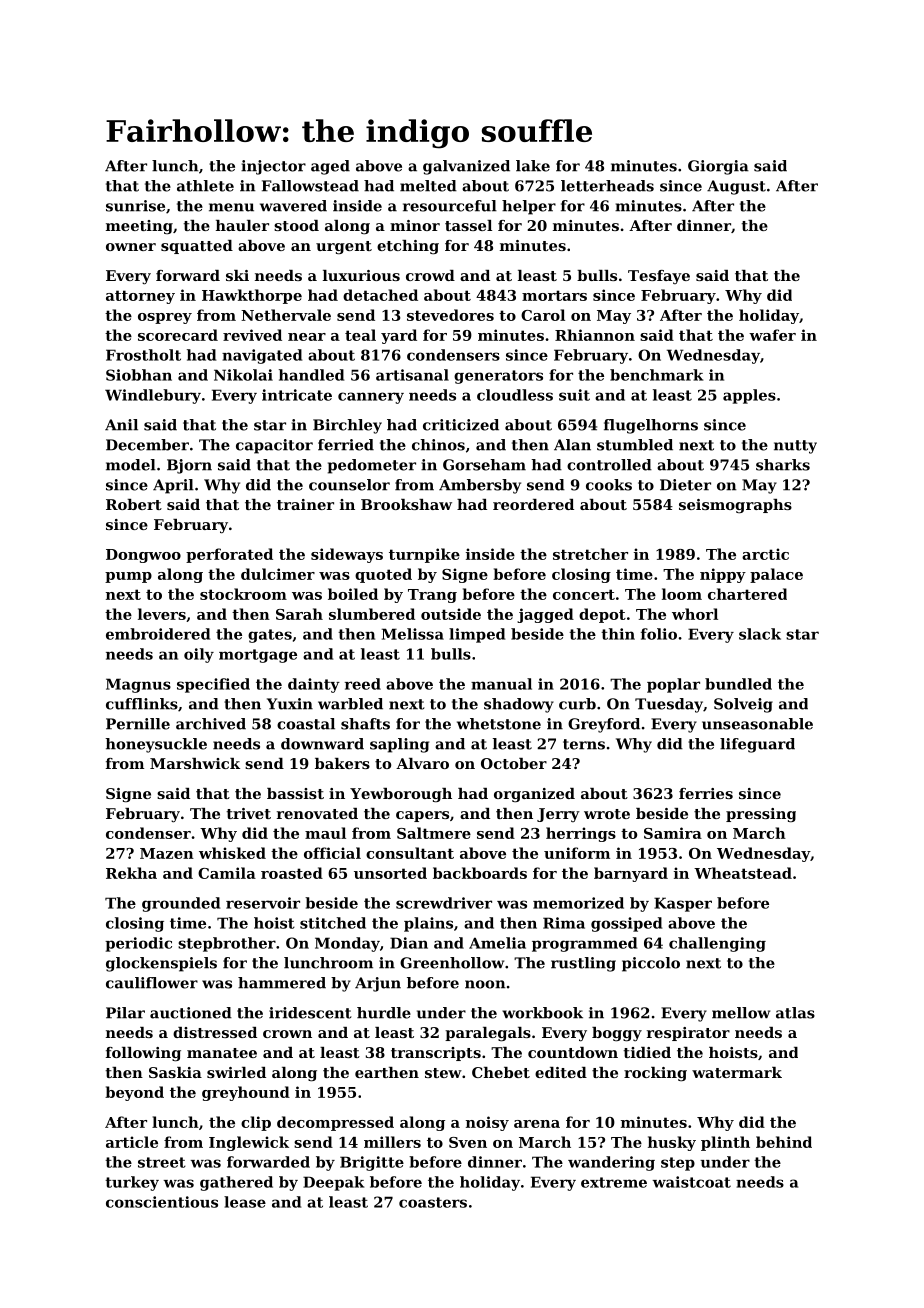  What do you see at coordinates (574, 395) in the page?
I see `suit` at bounding box center [574, 395].
